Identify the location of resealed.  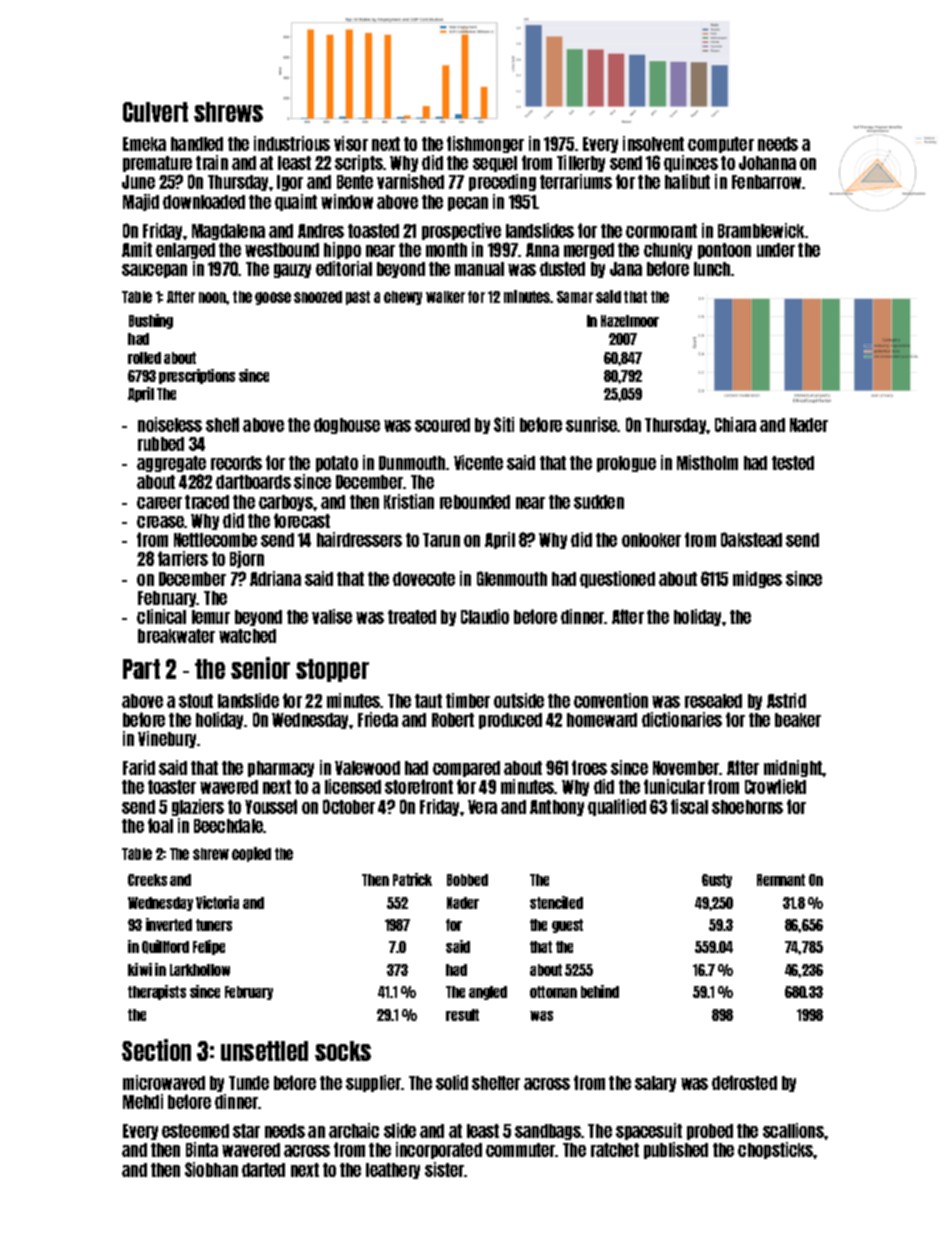
(713, 701).
